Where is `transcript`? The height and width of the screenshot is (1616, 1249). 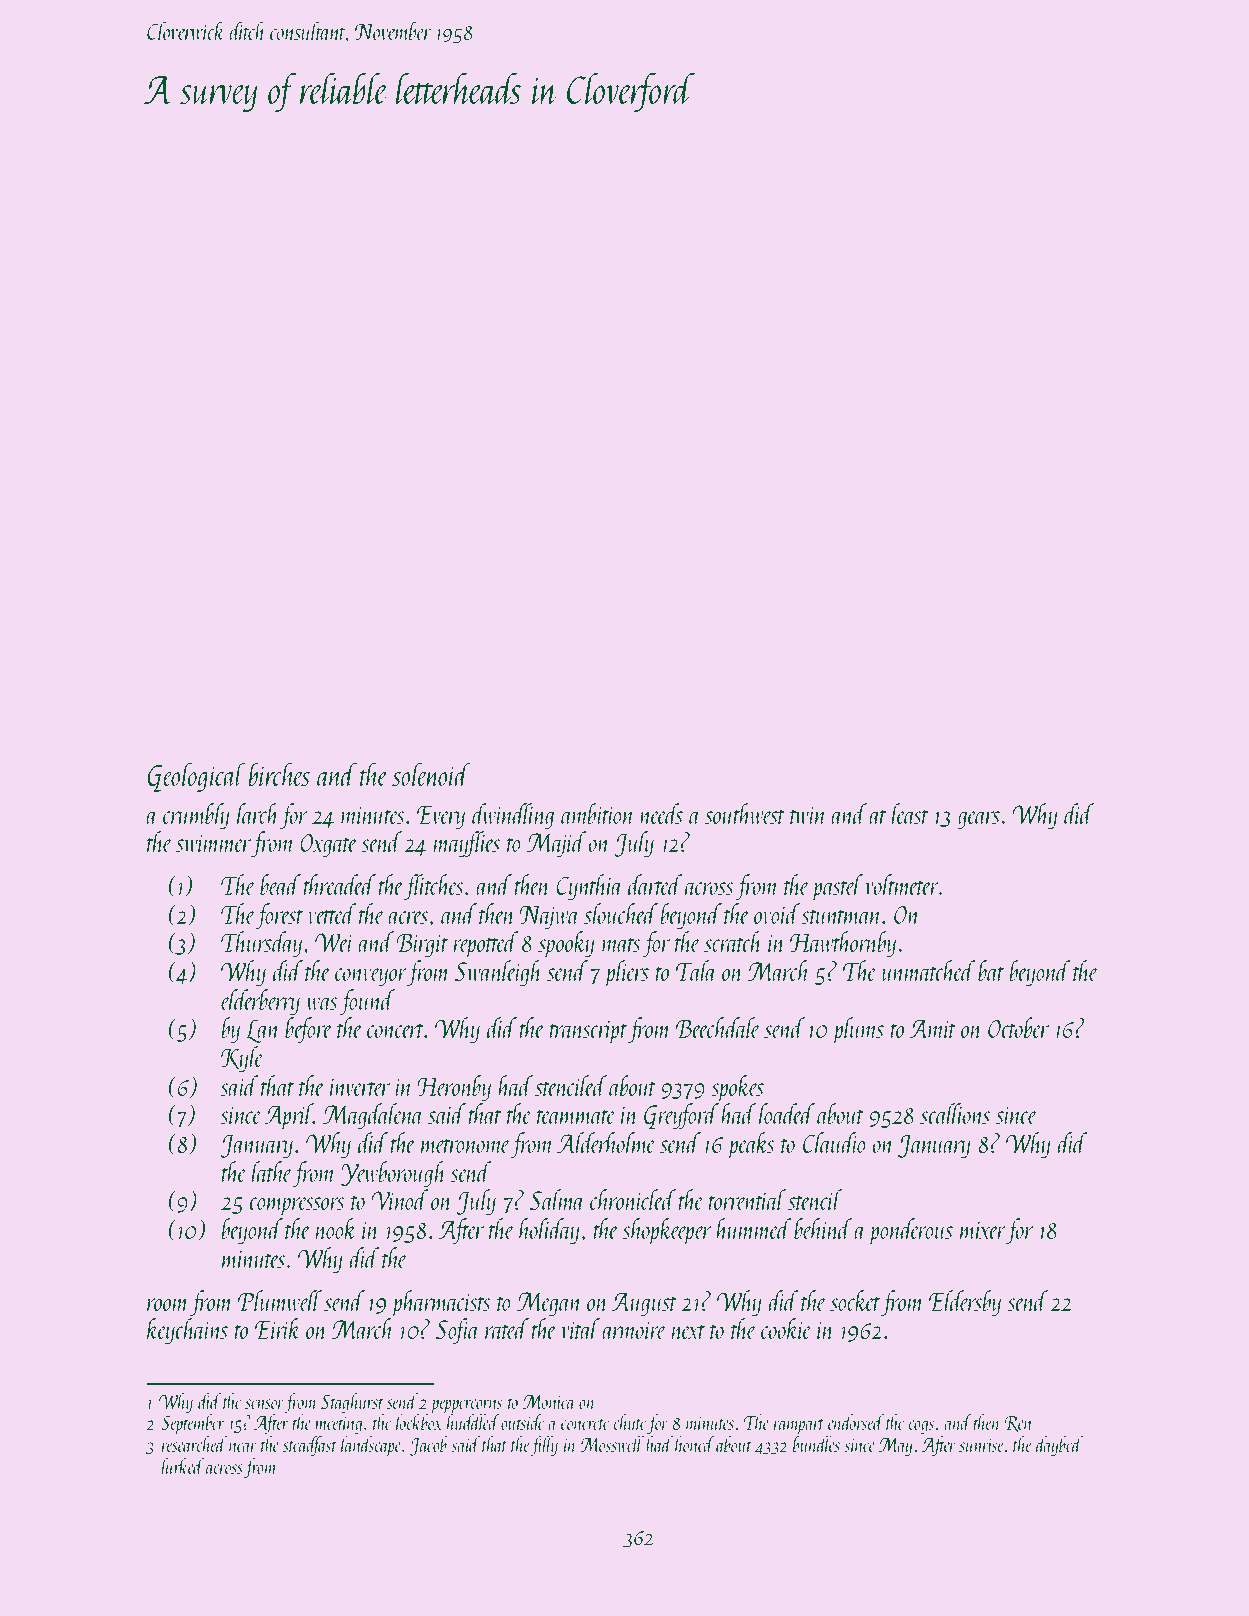
transcript is located at coordinates (588, 1032).
